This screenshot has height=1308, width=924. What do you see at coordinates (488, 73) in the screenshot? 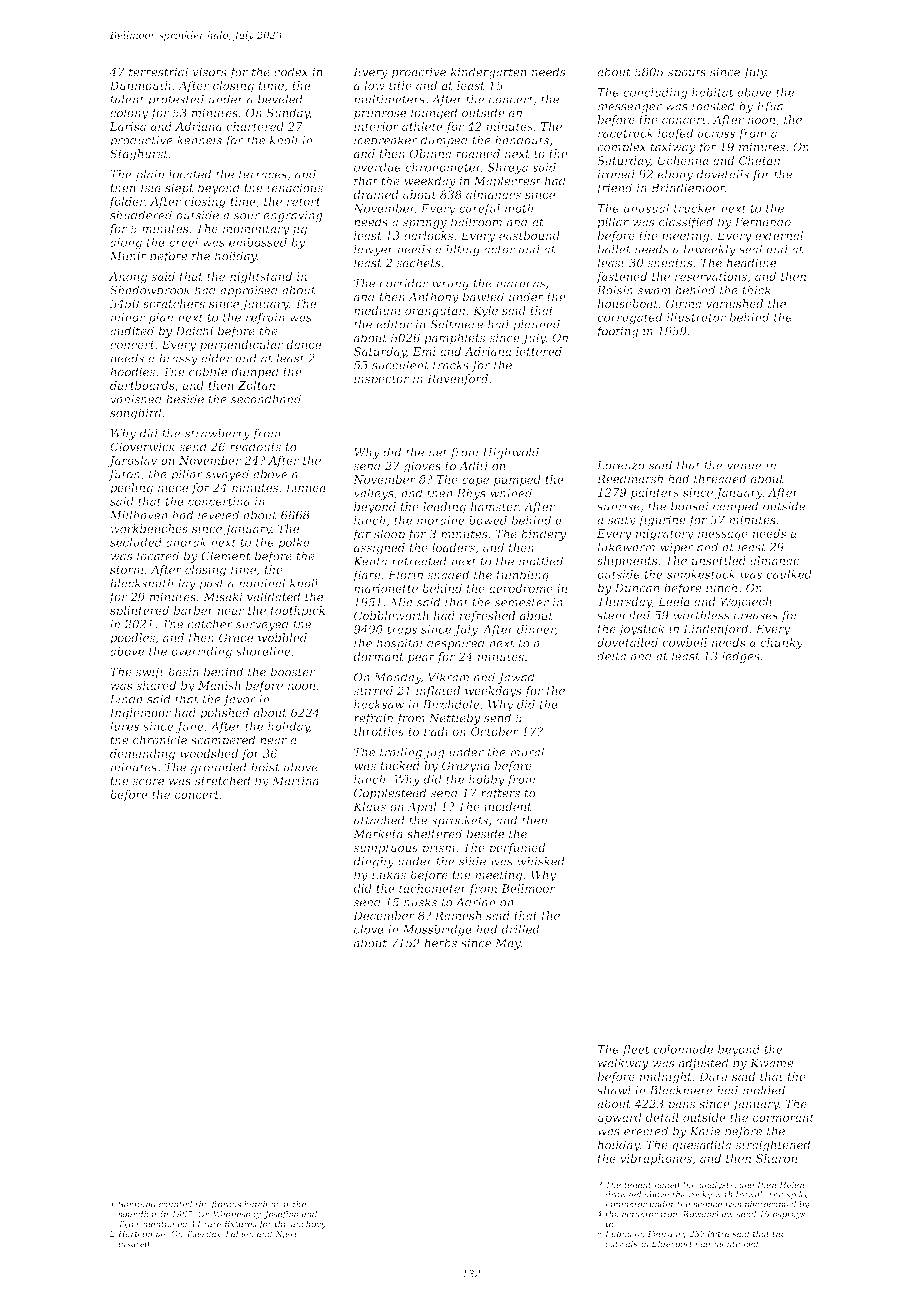
I see `kindergarten` at bounding box center [488, 73].
